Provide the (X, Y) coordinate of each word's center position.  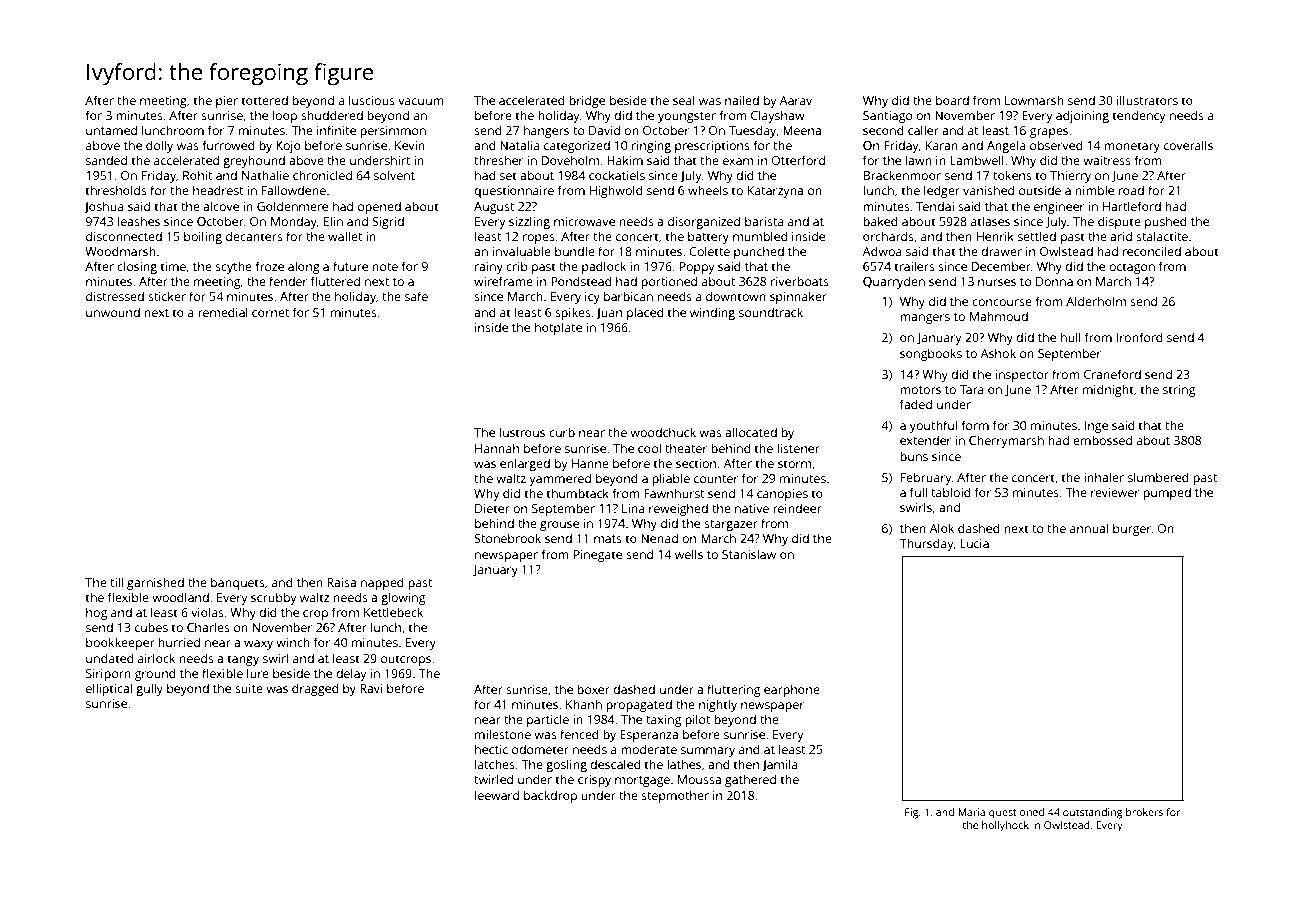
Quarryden (894, 282)
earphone (792, 690)
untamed (111, 130)
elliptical (109, 689)
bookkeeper (120, 643)
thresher (498, 160)
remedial (223, 312)
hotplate (558, 328)
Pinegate (598, 556)
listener (798, 448)
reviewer (1115, 492)
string (1179, 391)
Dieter (492, 508)
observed (1056, 145)
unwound (113, 312)
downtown (736, 296)
